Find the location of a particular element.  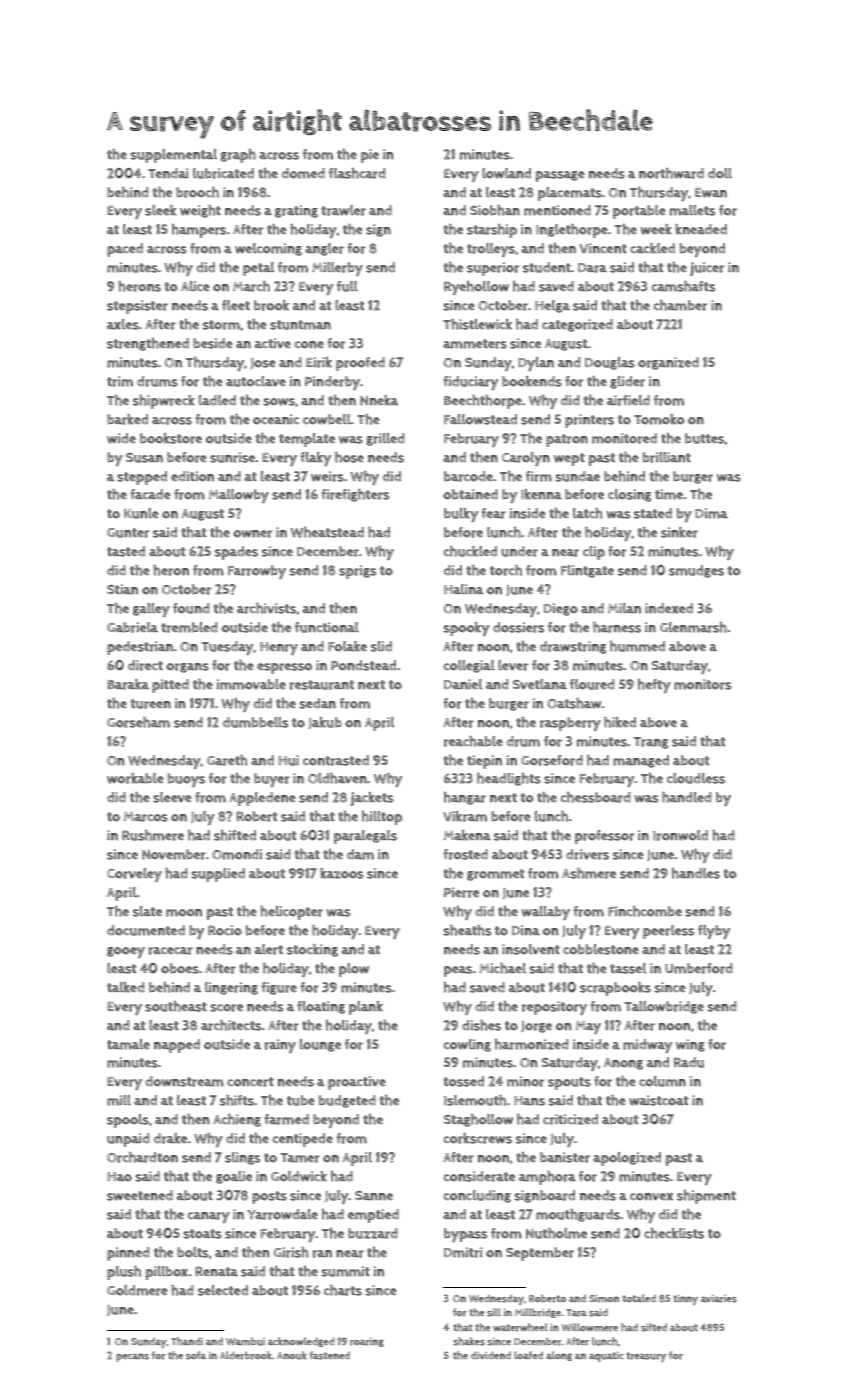

Finchcombe is located at coordinates (645, 911).
